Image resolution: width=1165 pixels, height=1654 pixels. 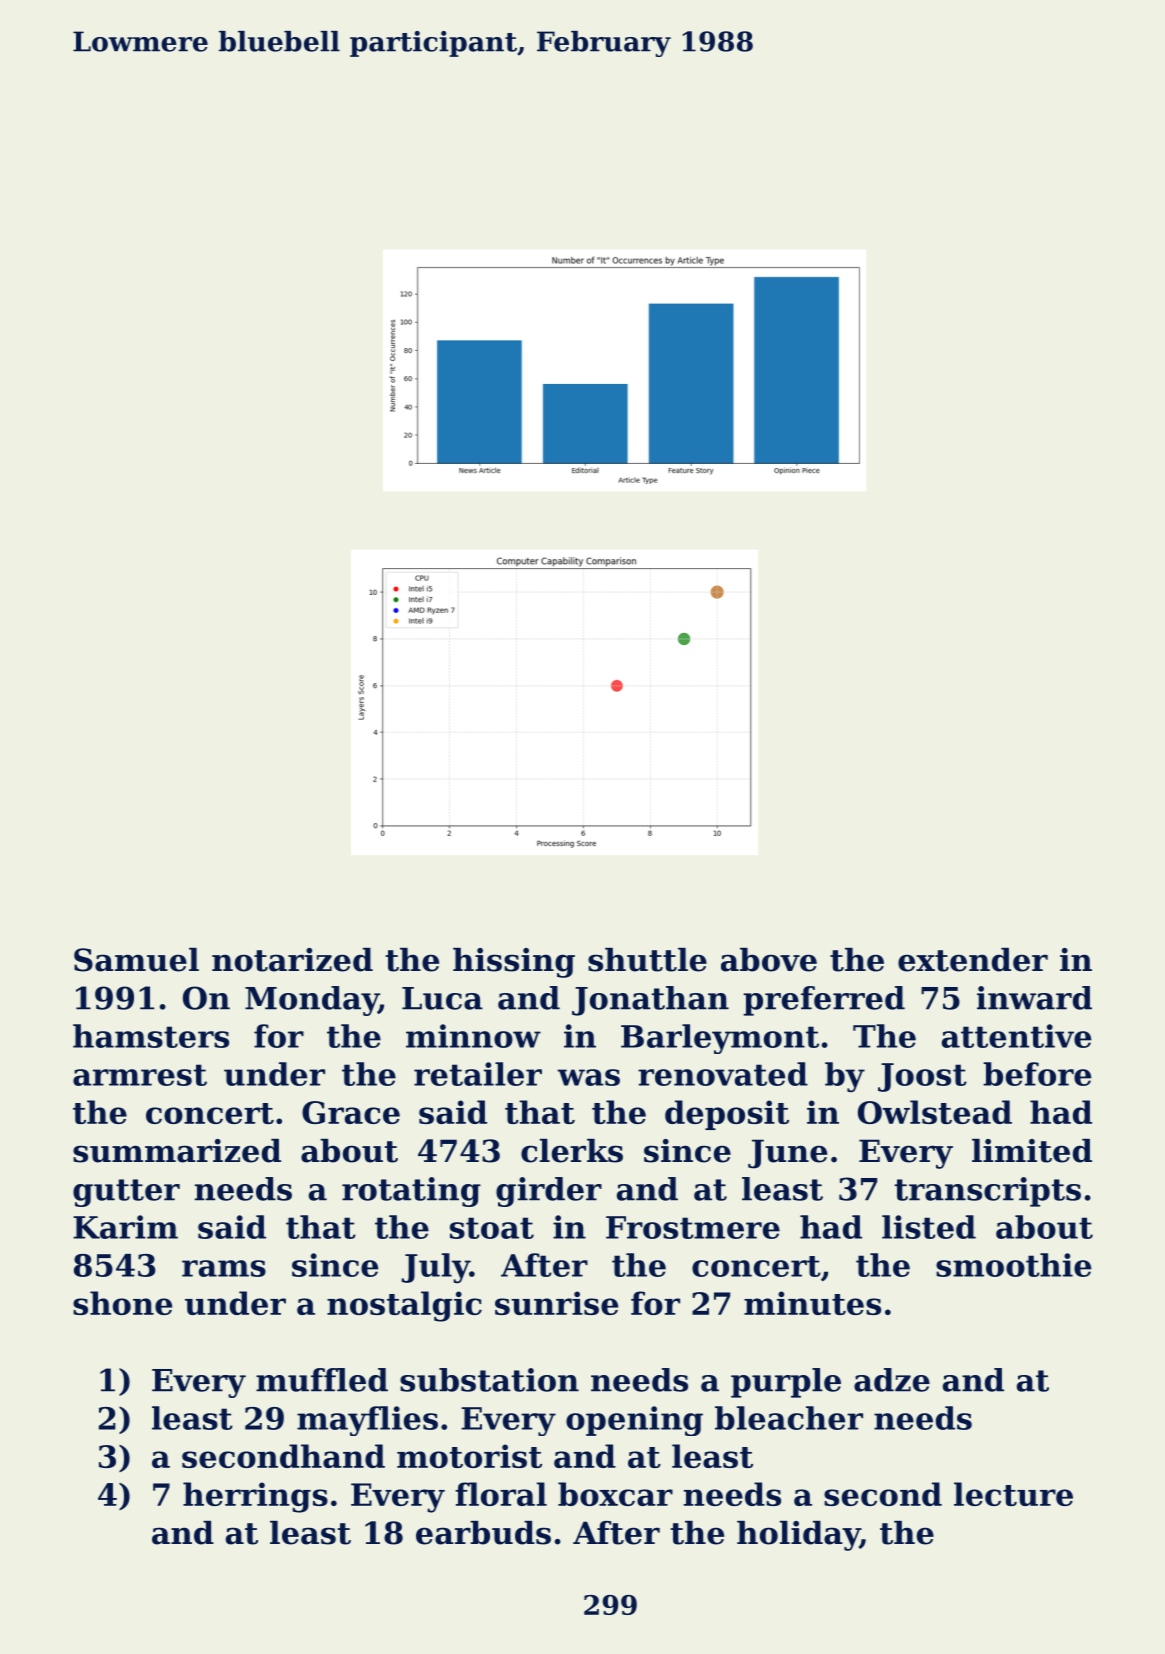 What do you see at coordinates (798, 1536) in the page?
I see `holiday` at bounding box center [798, 1536].
